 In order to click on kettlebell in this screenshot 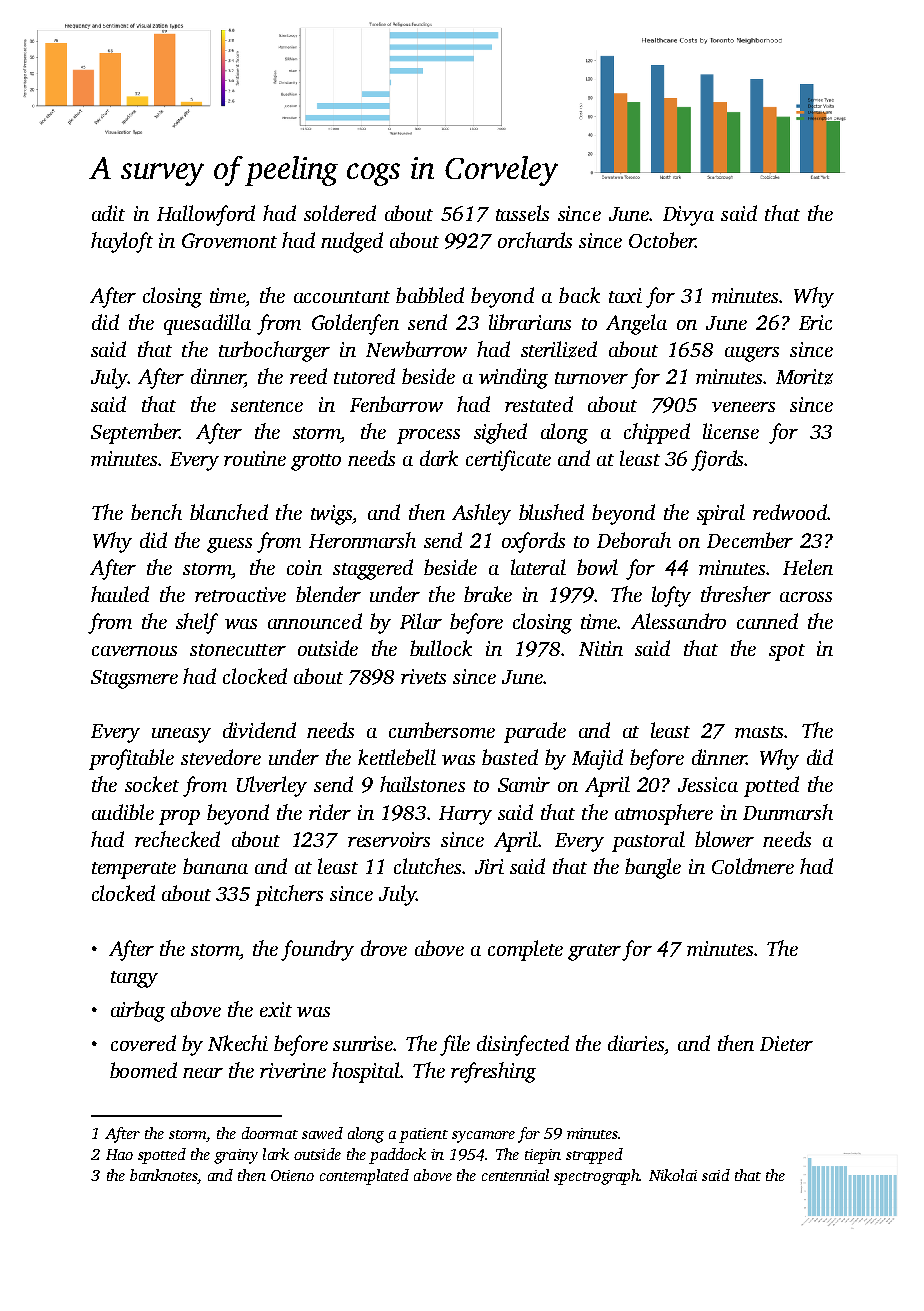, I will do `click(397, 757)`.
